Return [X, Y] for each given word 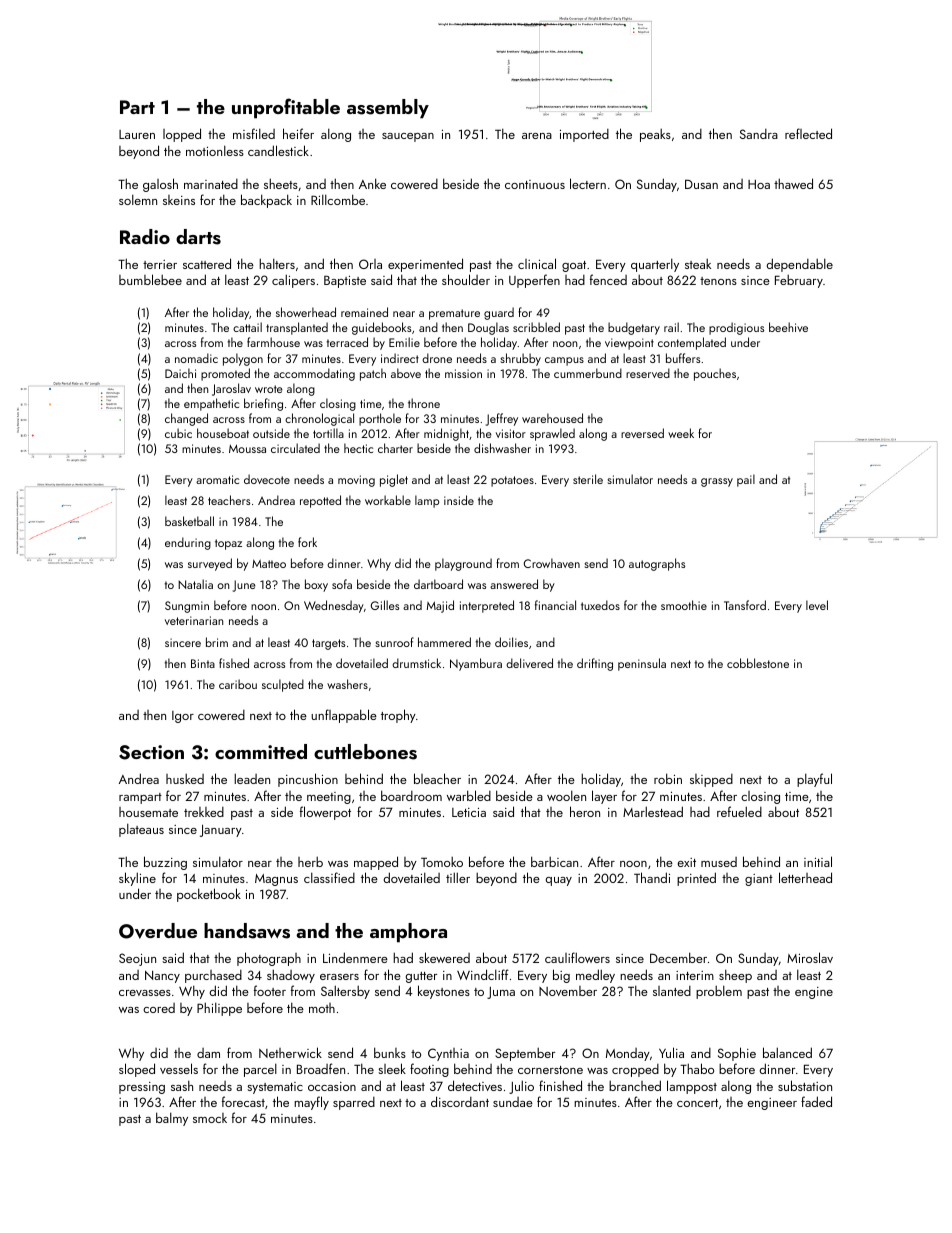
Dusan [701, 184]
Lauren [137, 134]
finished [560, 1085]
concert [697, 1103]
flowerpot [325, 813]
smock [210, 1118]
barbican [554, 861]
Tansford [745, 605]
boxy [316, 585]
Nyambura [476, 664]
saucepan [408, 137]
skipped [711, 780]
